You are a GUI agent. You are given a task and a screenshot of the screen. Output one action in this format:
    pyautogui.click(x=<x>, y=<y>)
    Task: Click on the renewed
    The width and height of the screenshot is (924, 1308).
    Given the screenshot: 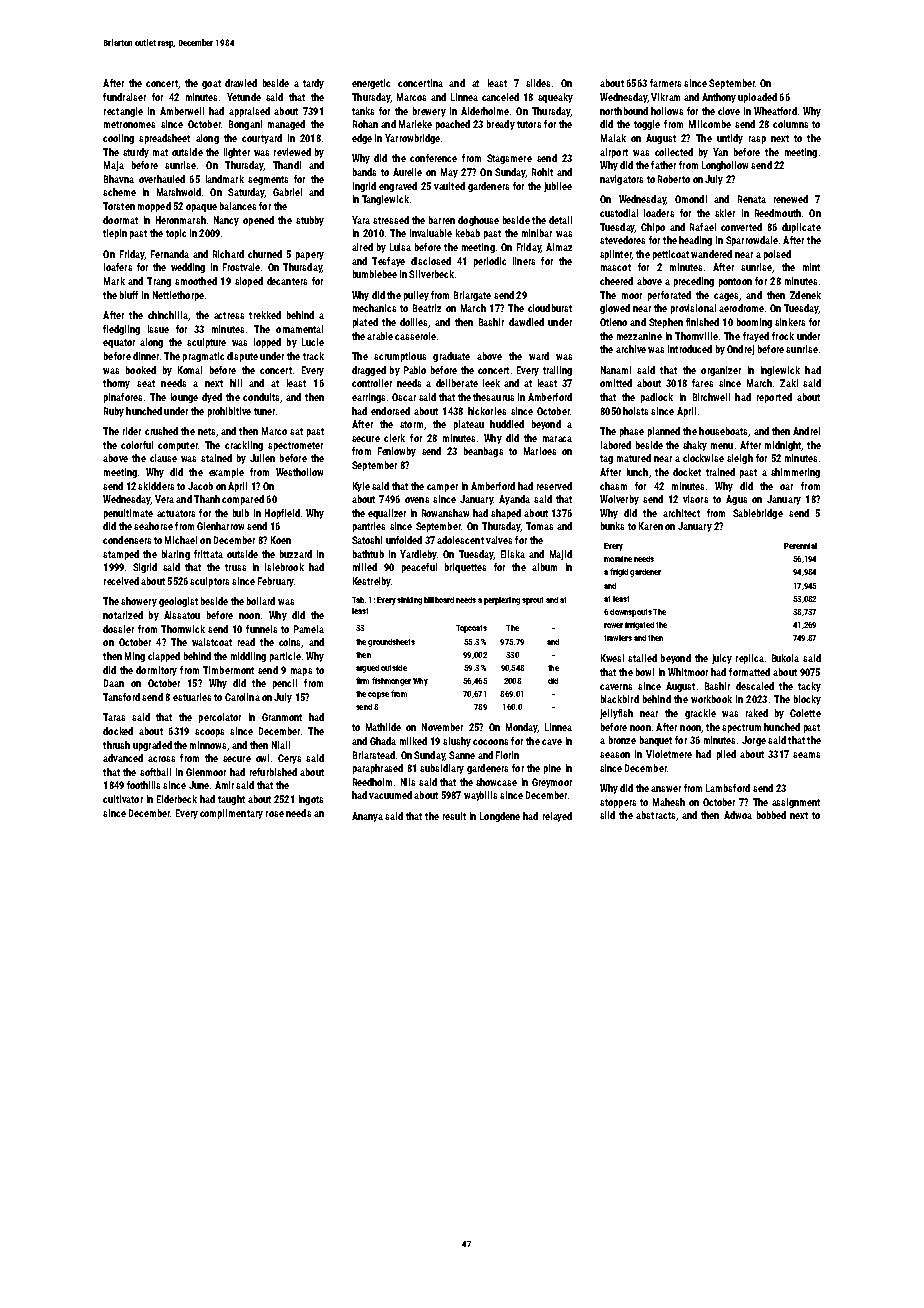 What is the action you would take?
    pyautogui.click(x=791, y=199)
